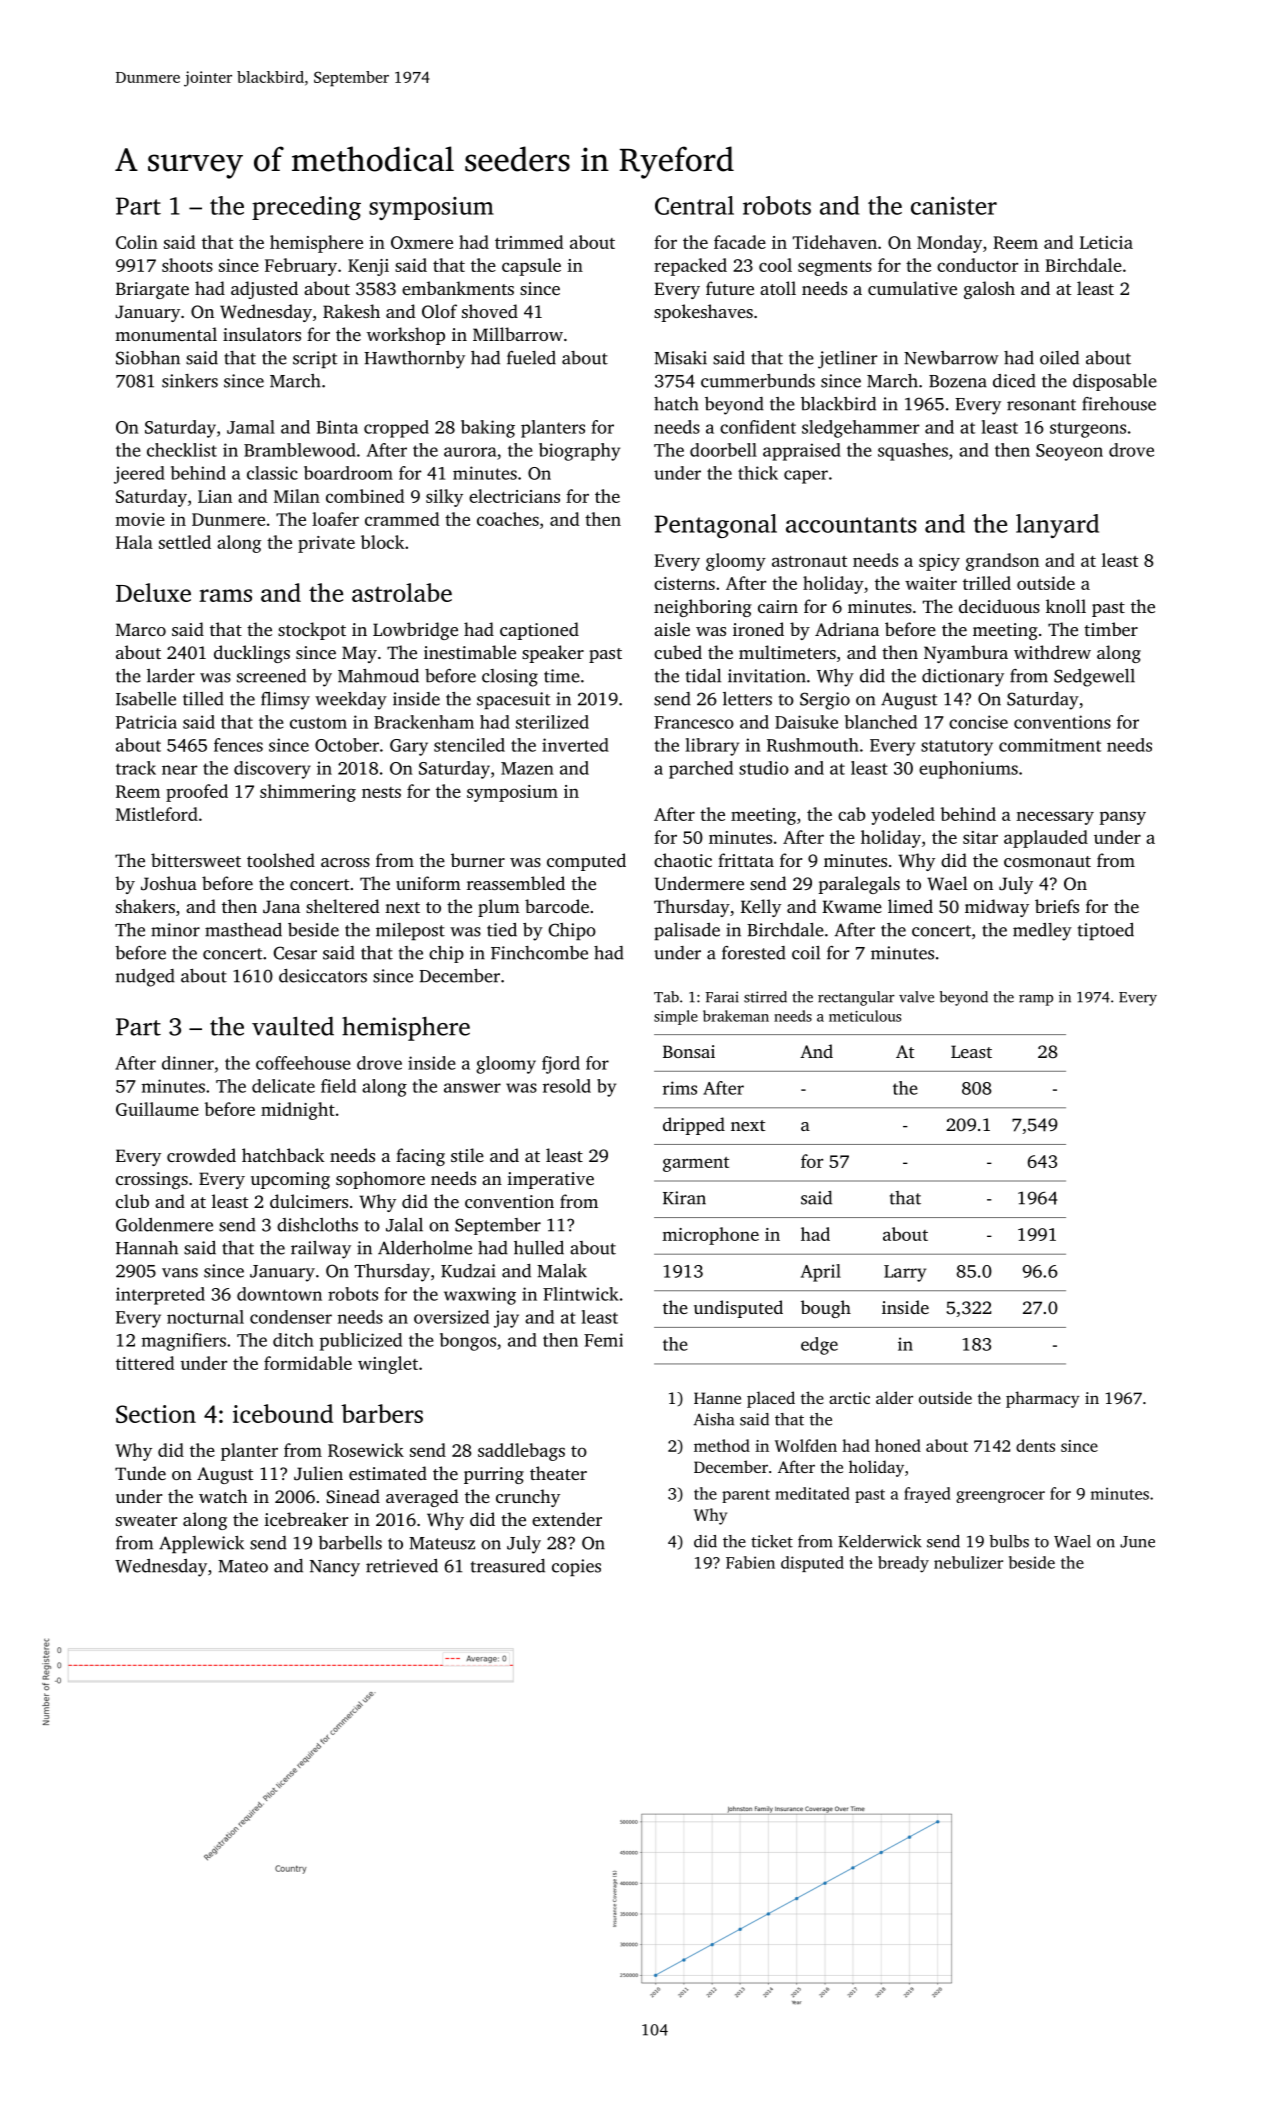 The width and height of the page is (1282, 2111). I want to click on bough, so click(826, 1309).
